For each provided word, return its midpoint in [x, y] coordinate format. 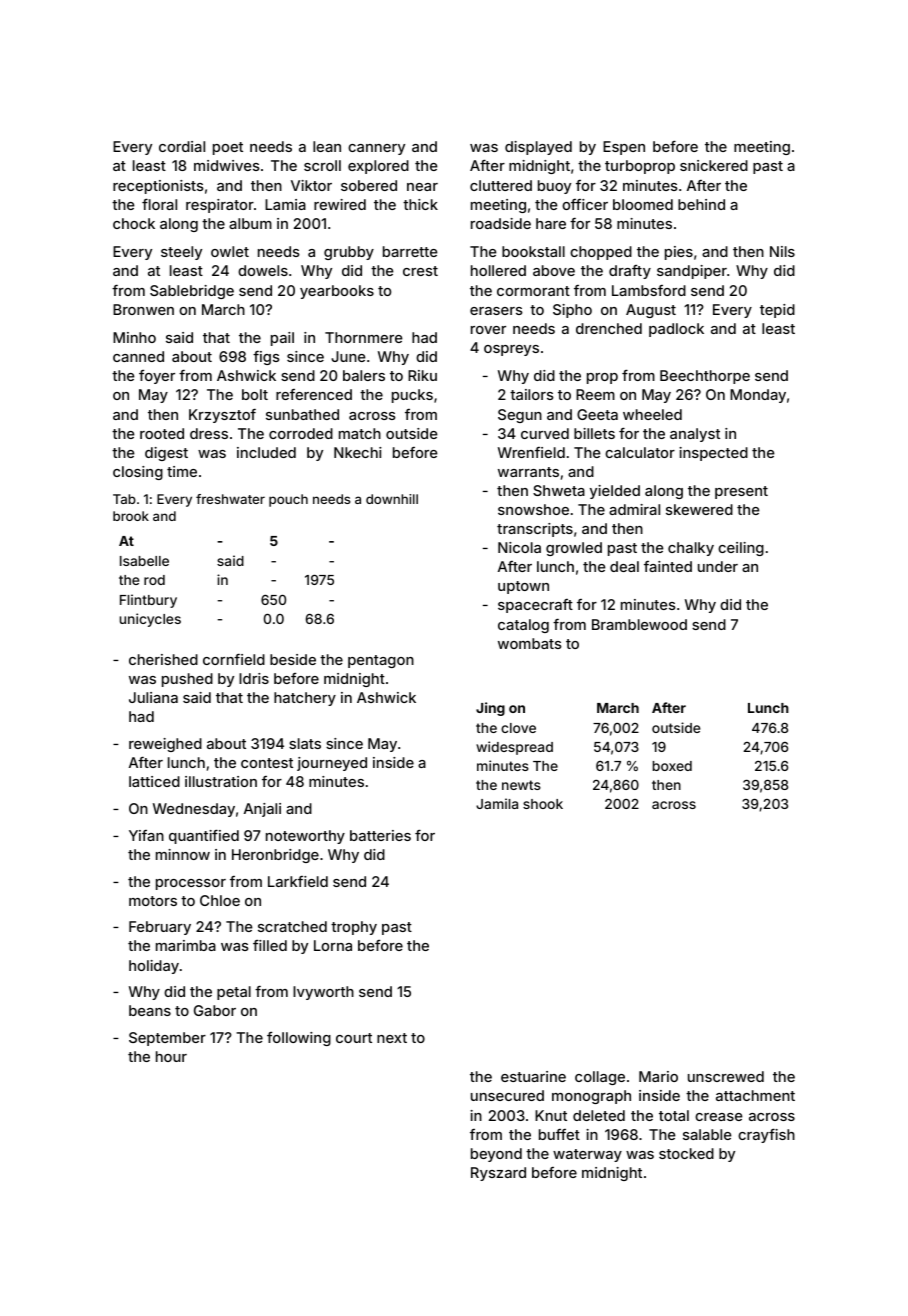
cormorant [533, 291]
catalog [523, 626]
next [392, 1038]
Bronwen [143, 309]
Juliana [153, 697]
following [299, 1039]
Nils [782, 251]
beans [150, 1010]
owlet [230, 251]
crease [718, 1117]
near [422, 187]
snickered [714, 165]
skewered [699, 509]
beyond [496, 1155]
